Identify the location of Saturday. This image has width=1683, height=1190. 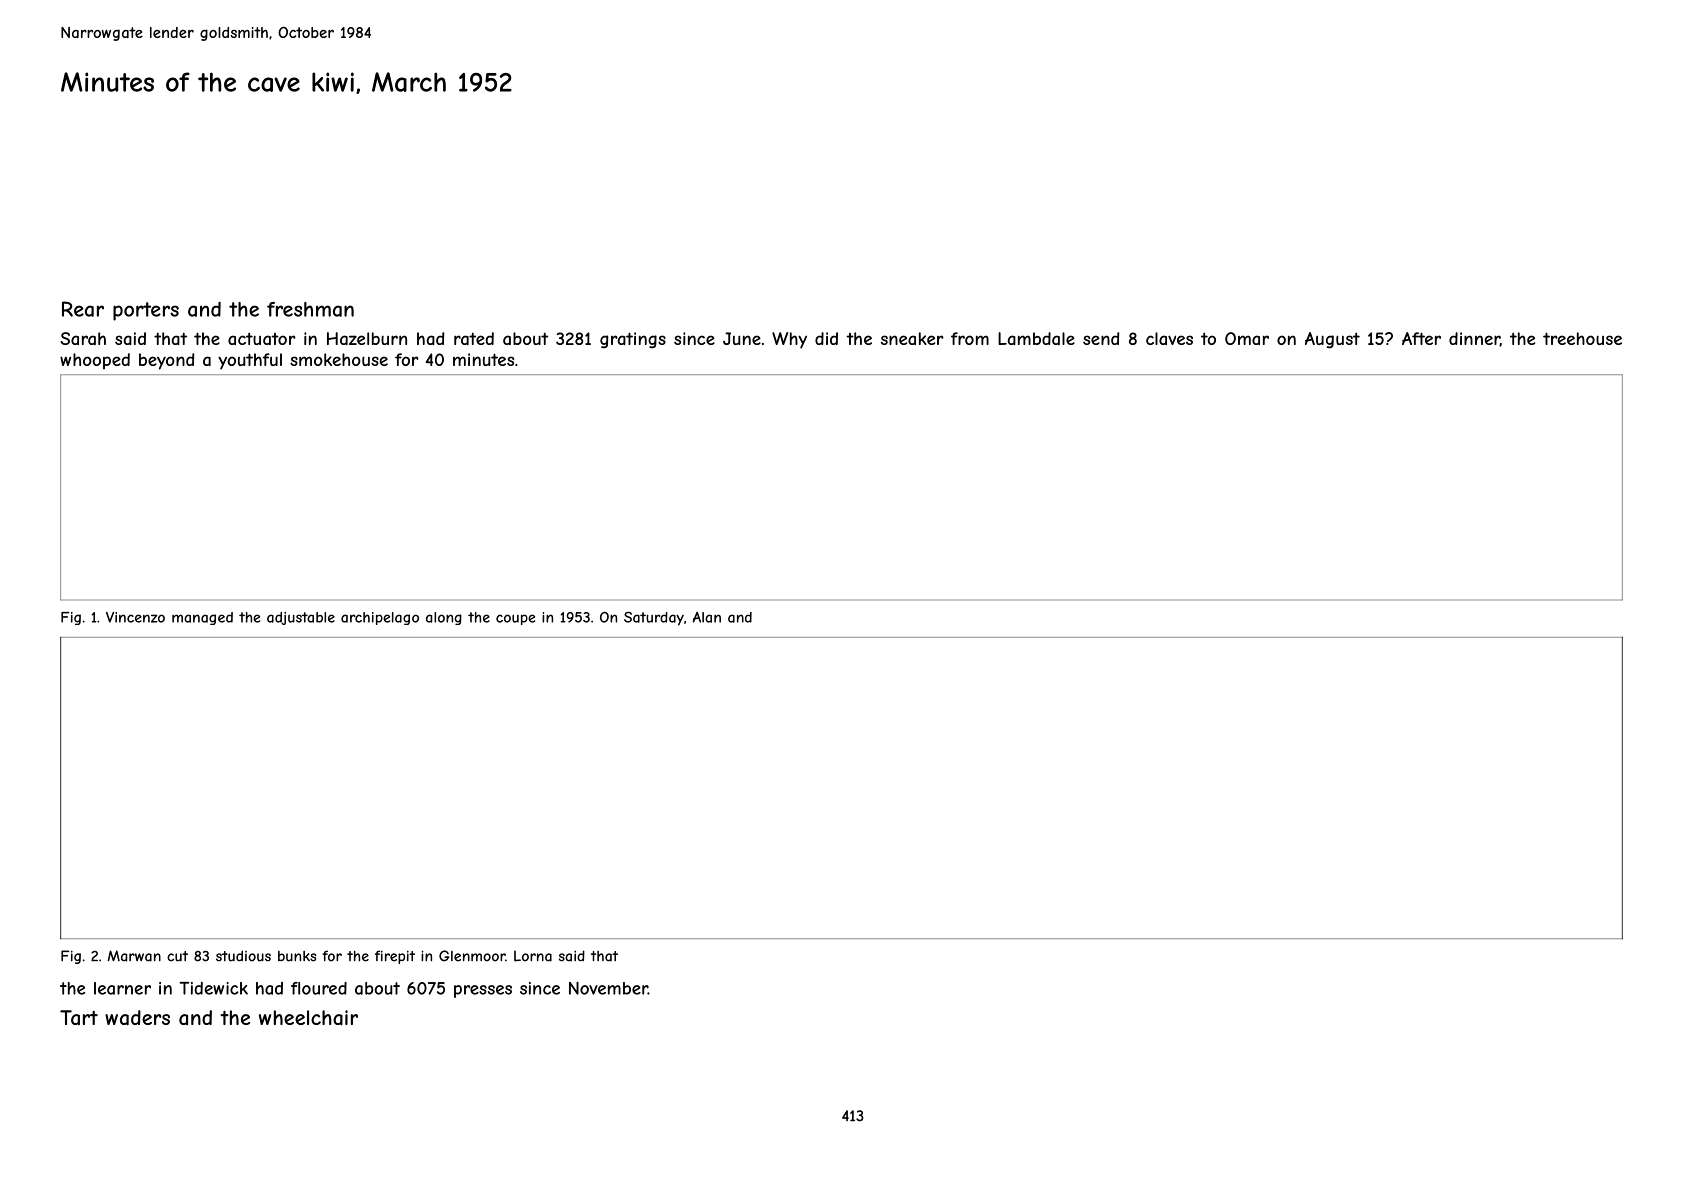
(654, 619).
